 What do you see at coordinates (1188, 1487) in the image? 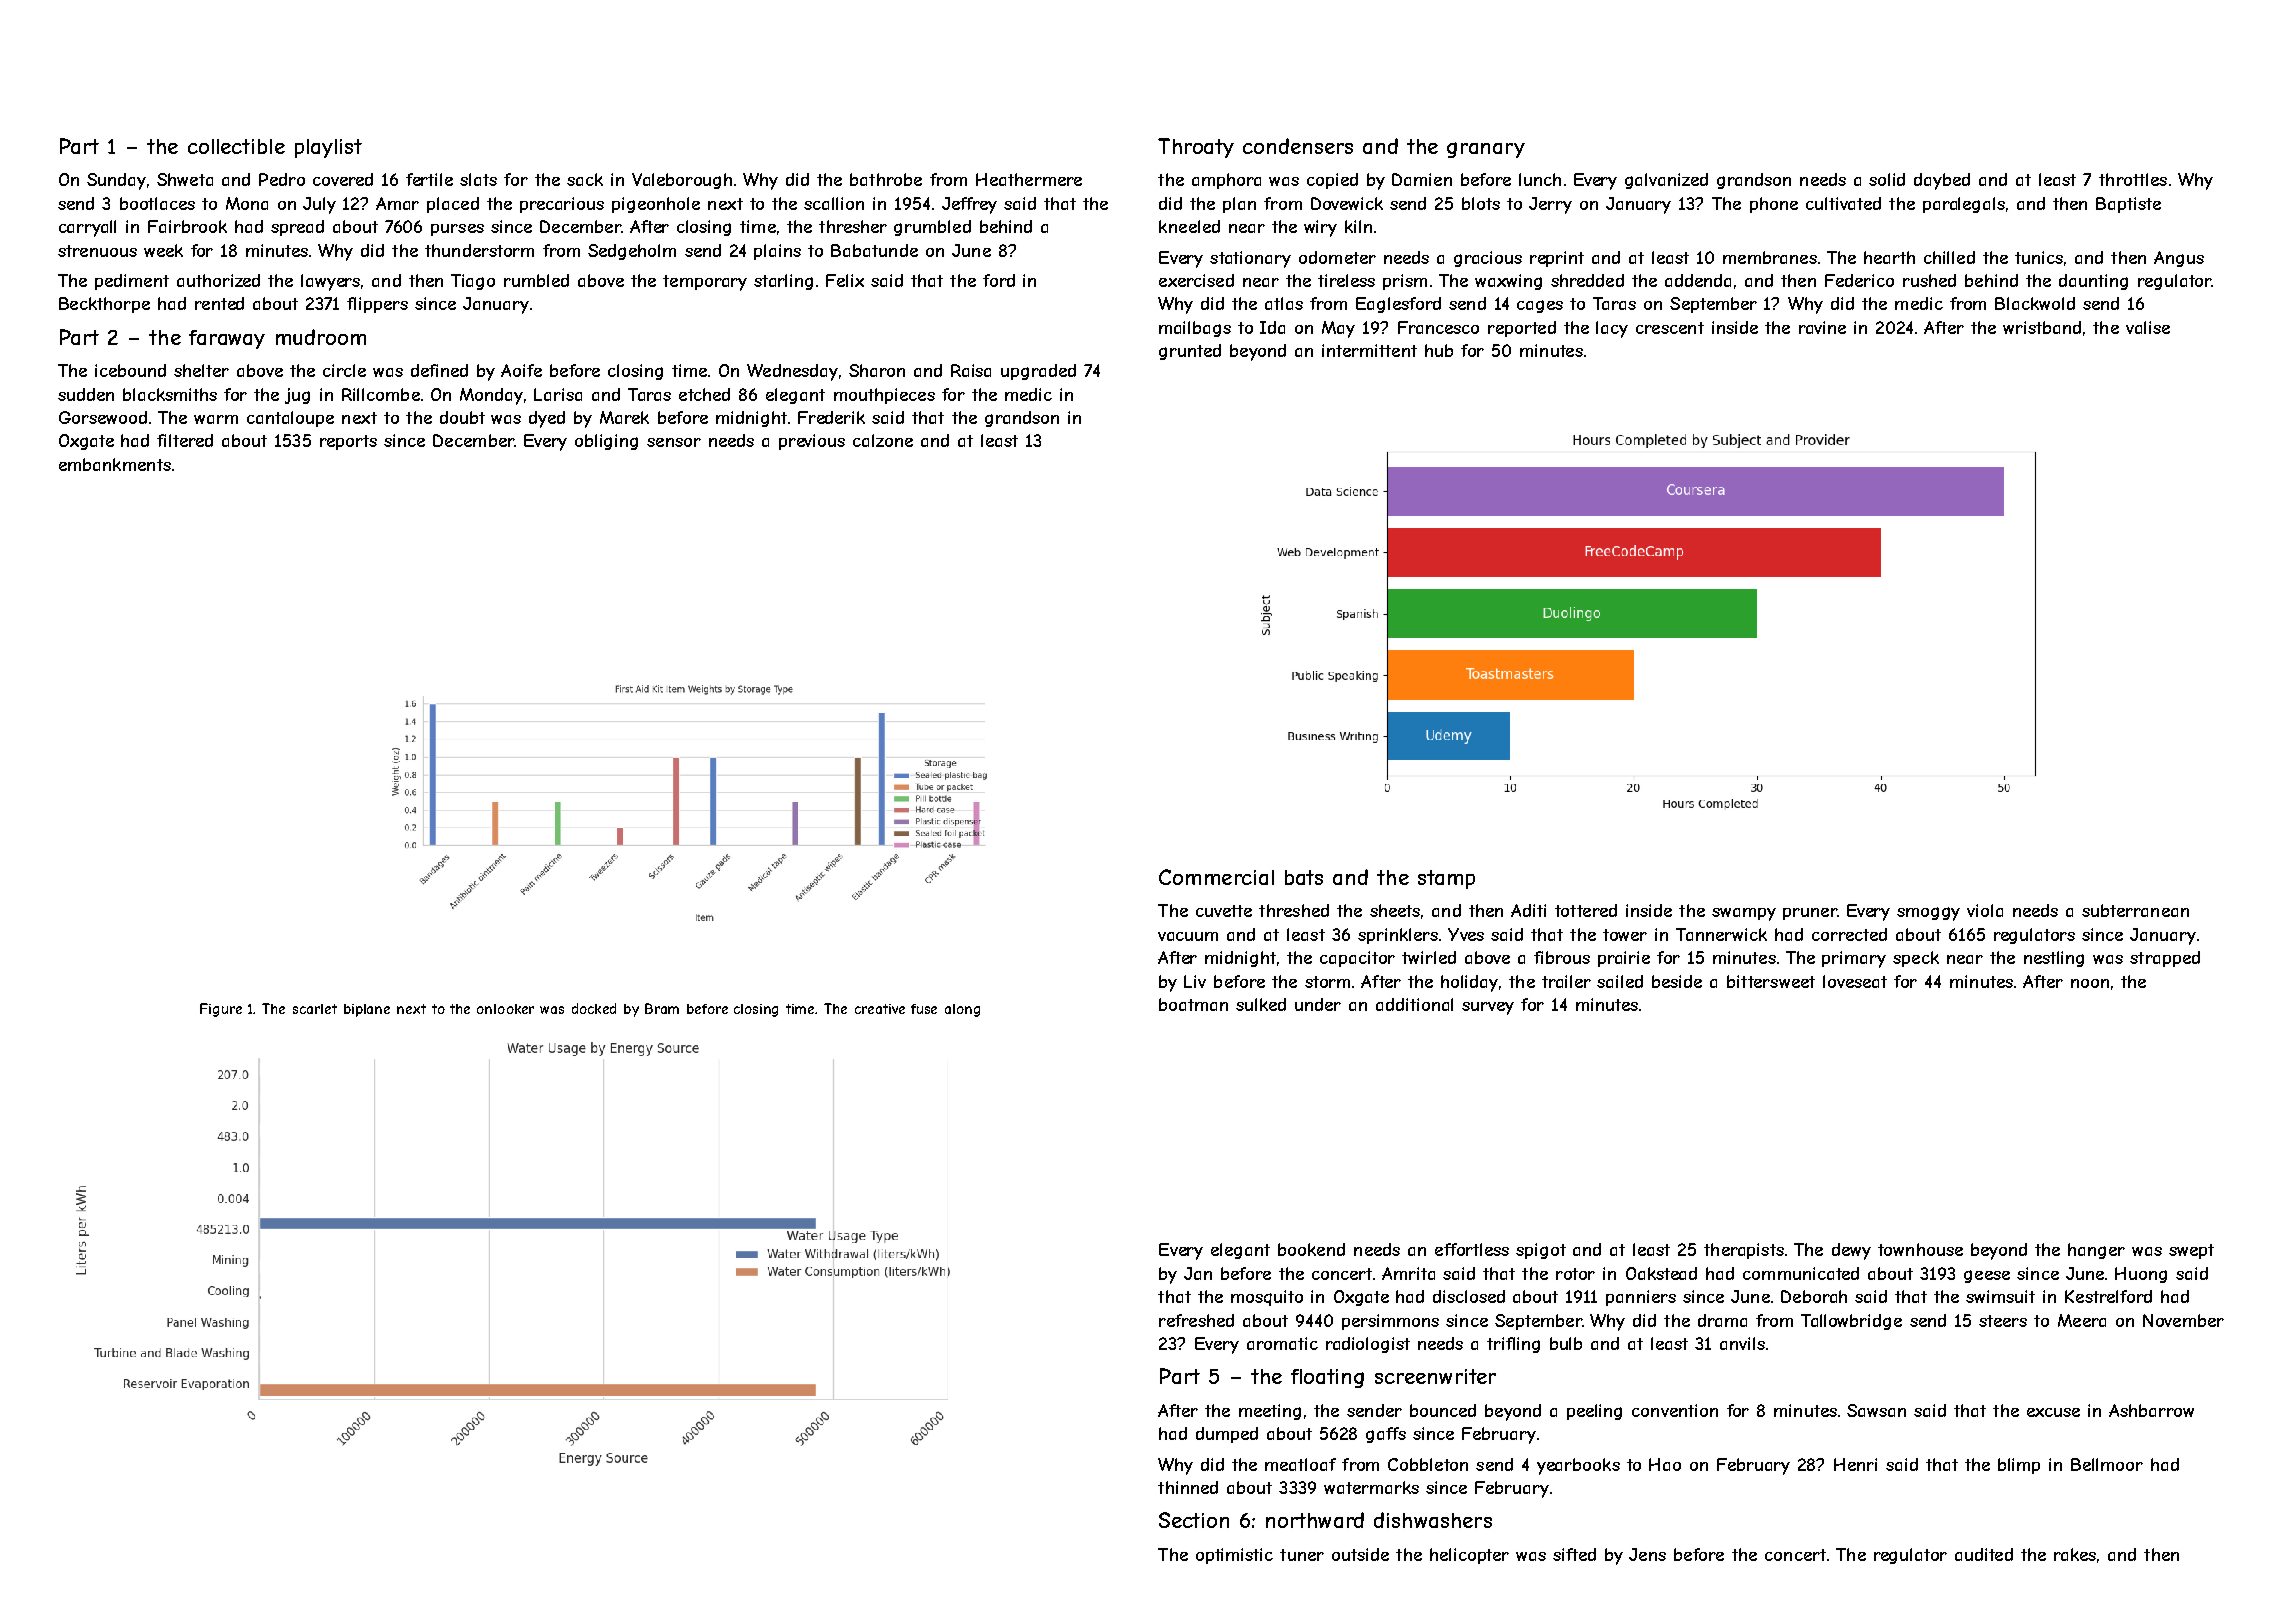
I see `thinned` at bounding box center [1188, 1487].
